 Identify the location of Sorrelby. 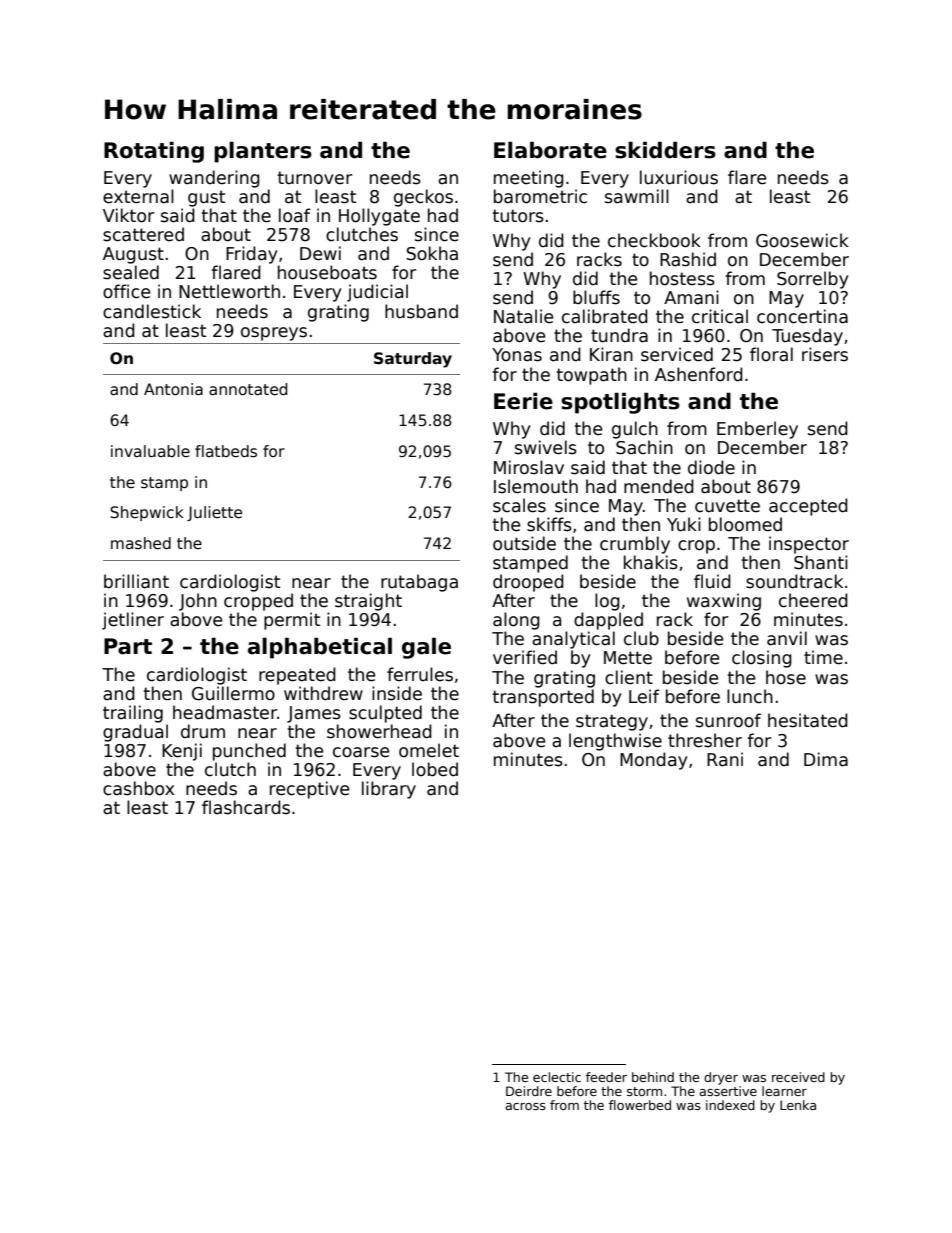
(813, 280).
